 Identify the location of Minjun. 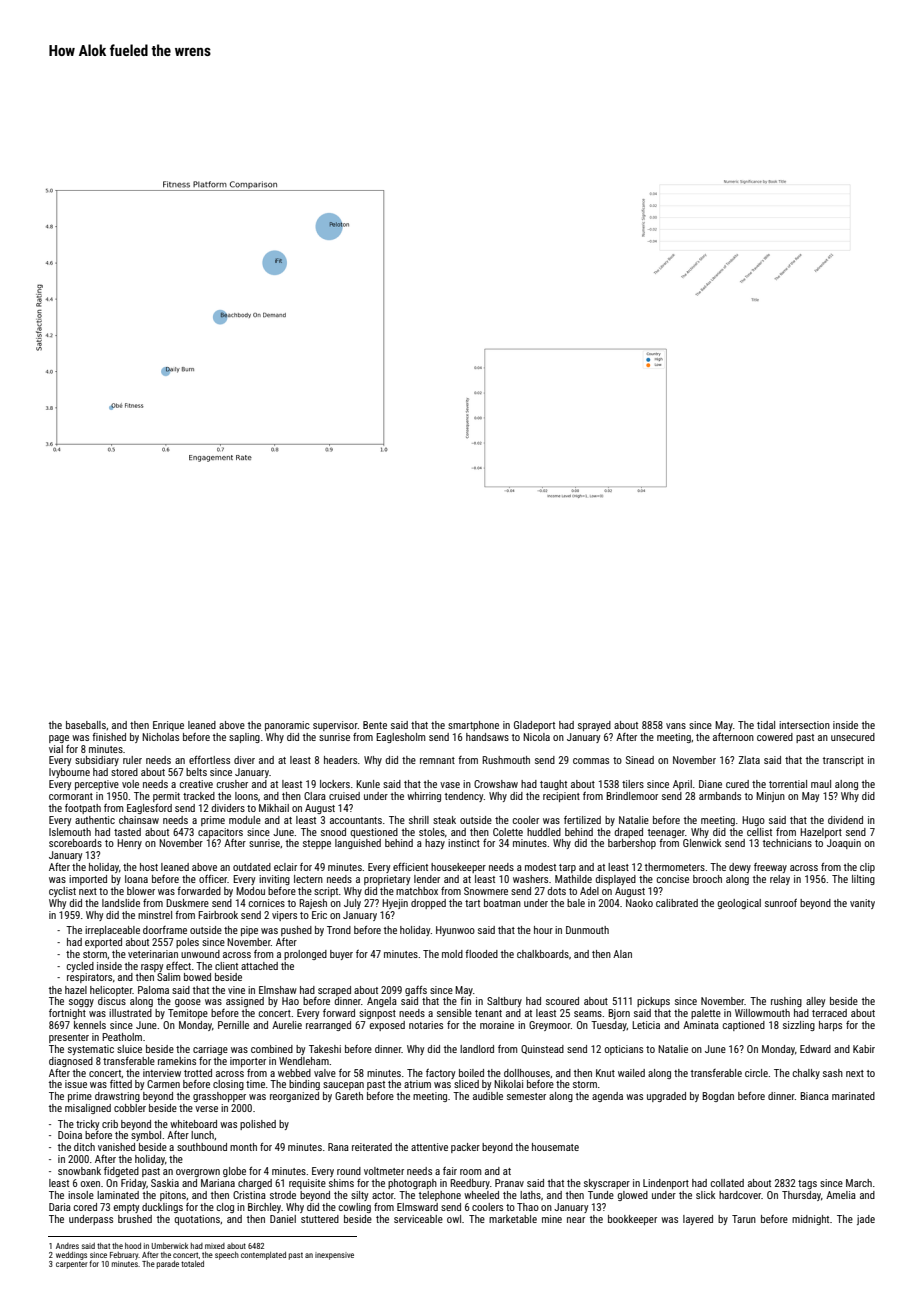
(770, 797).
